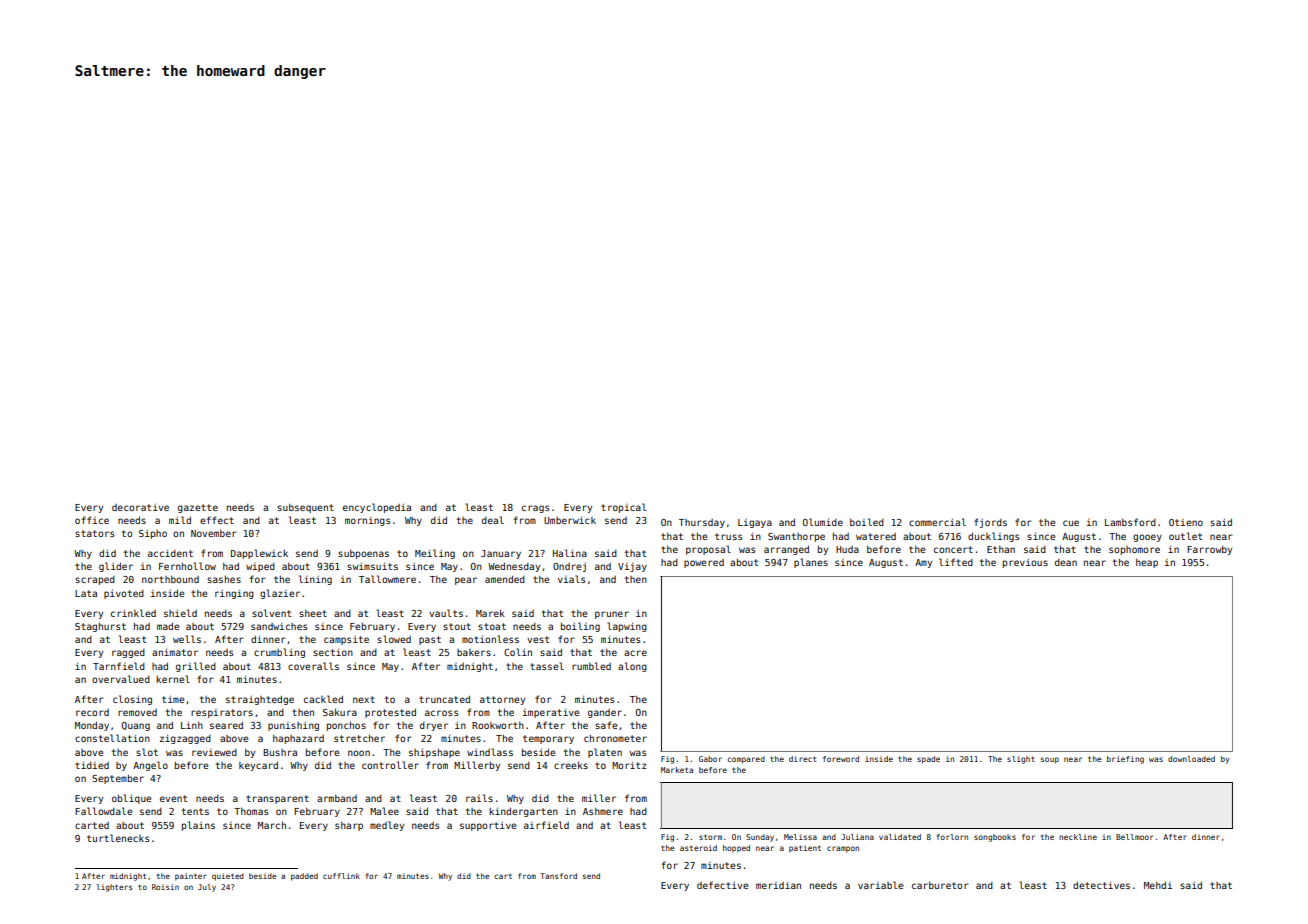 This page has width=1308, height=924. What do you see at coordinates (990, 523) in the page?
I see `fjords` at bounding box center [990, 523].
